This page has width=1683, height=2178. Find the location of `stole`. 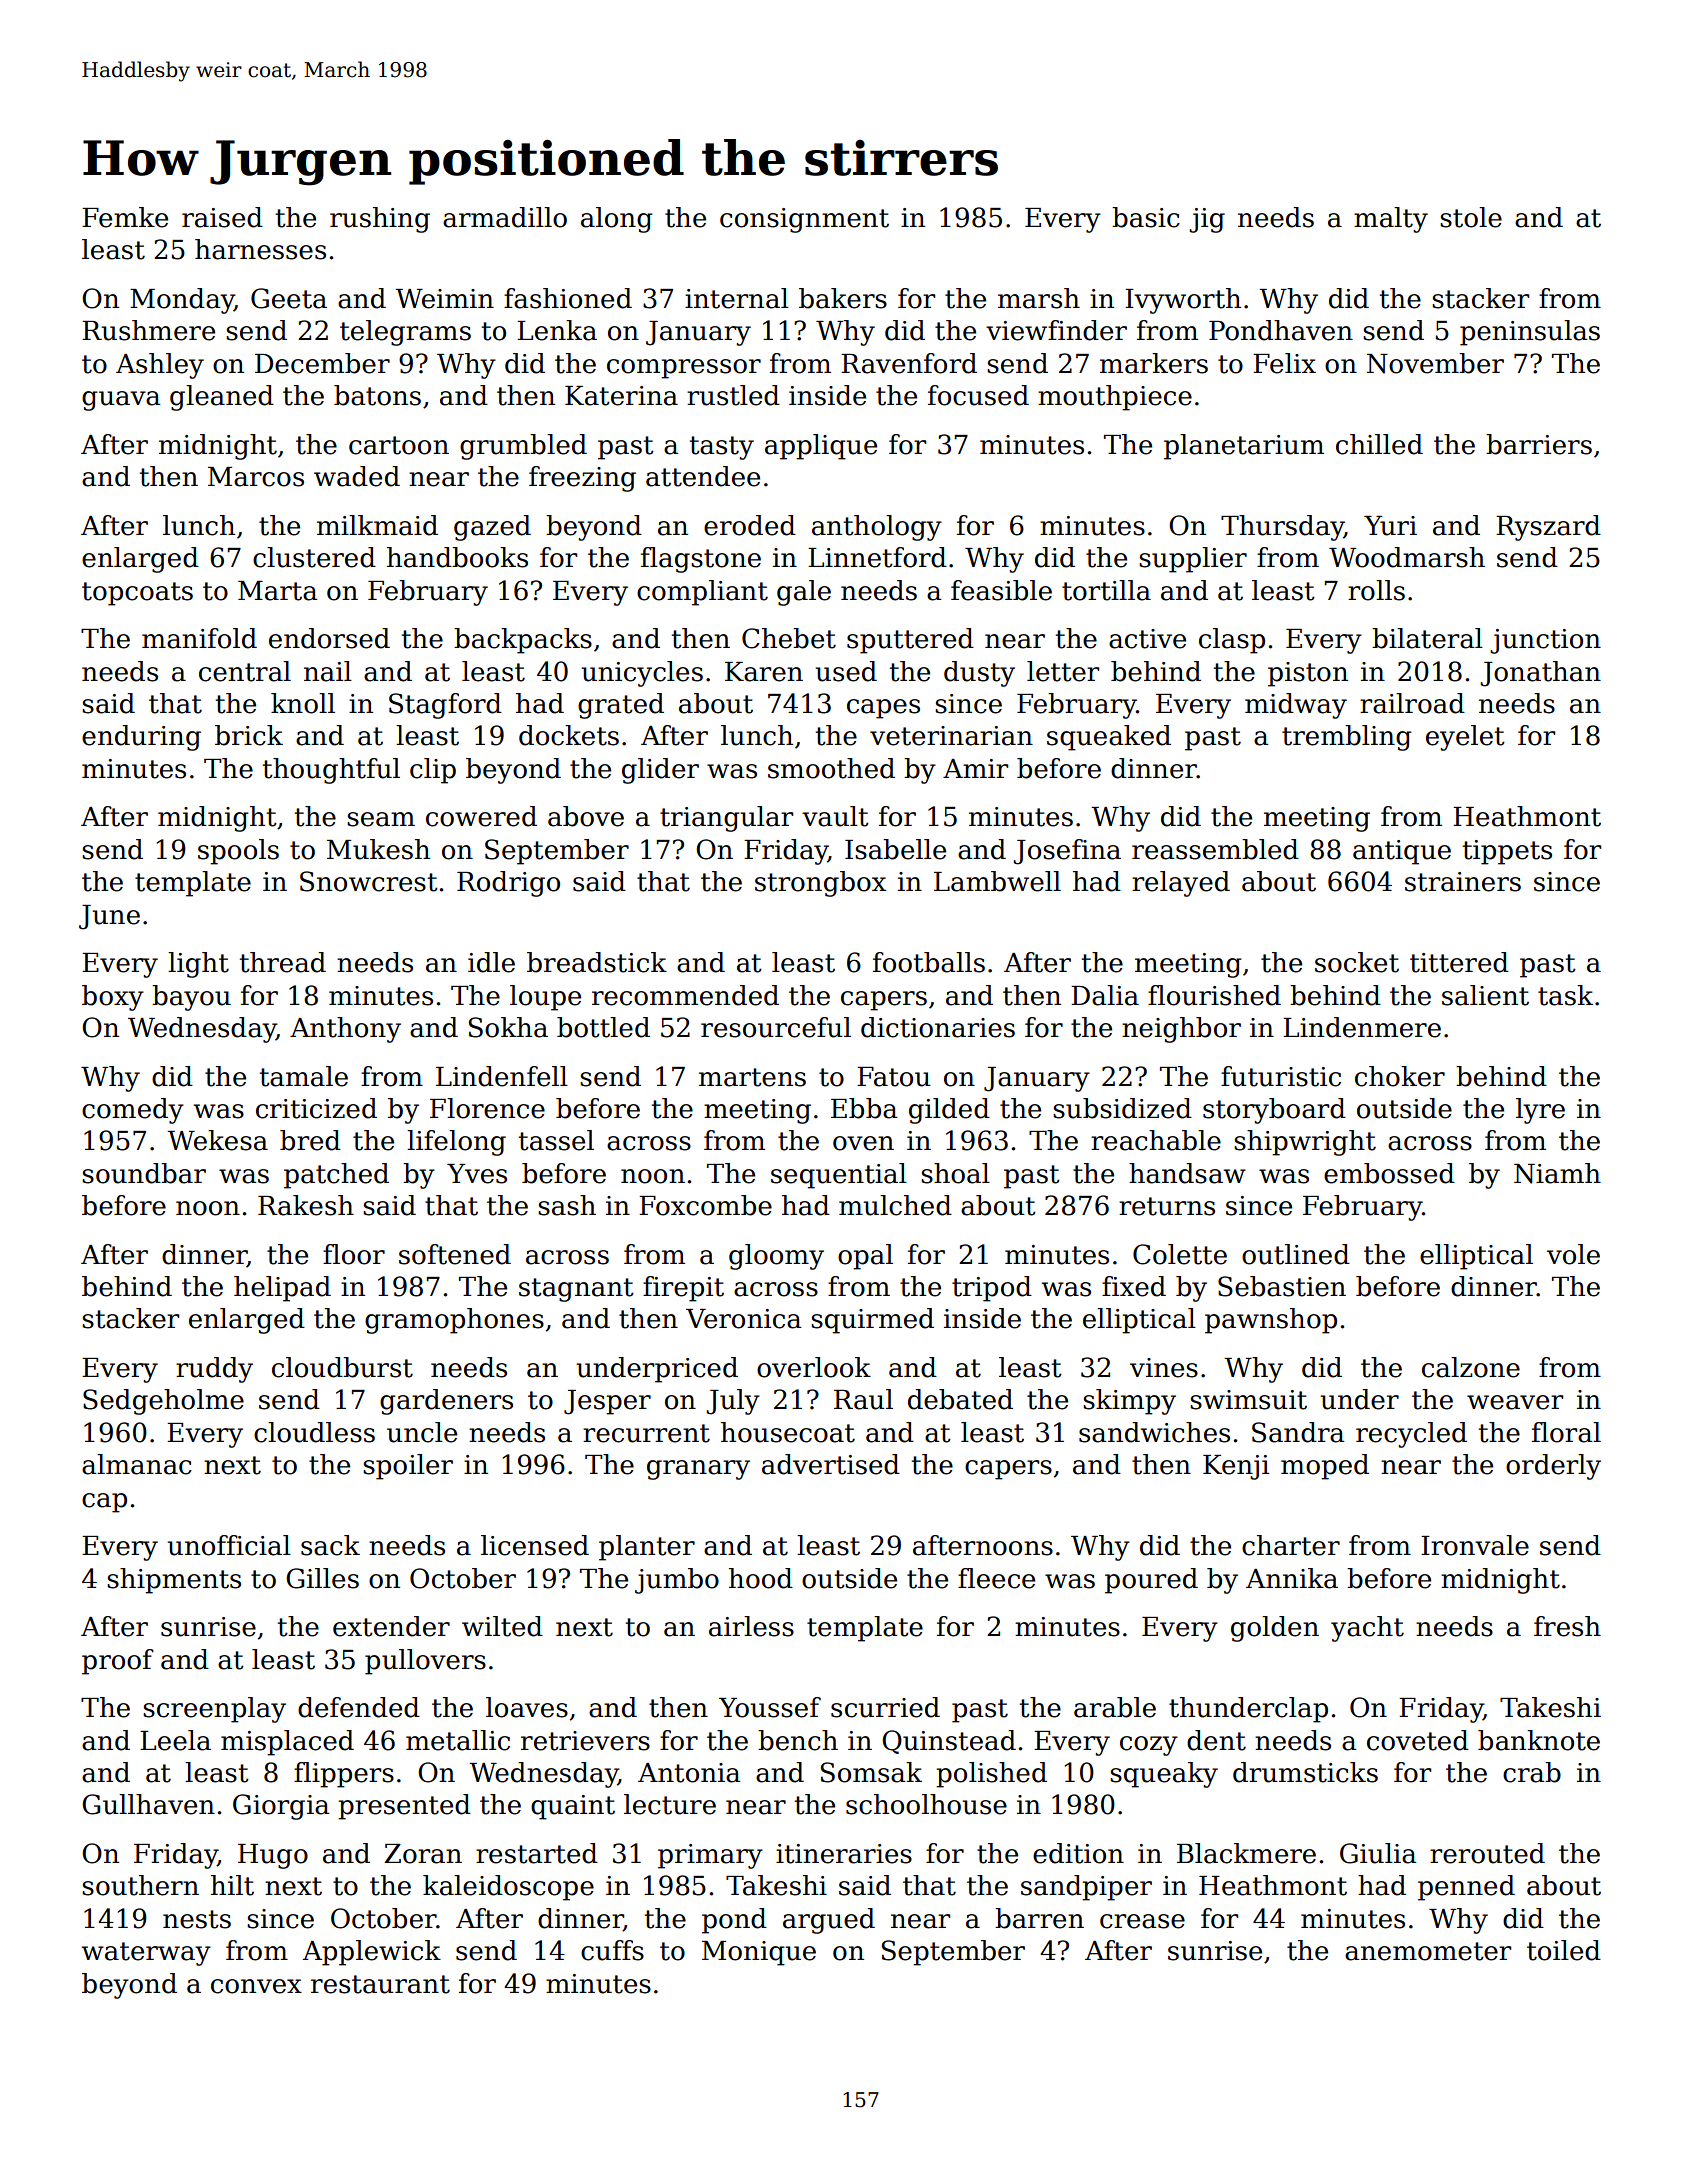

stole is located at coordinates (1471, 217).
